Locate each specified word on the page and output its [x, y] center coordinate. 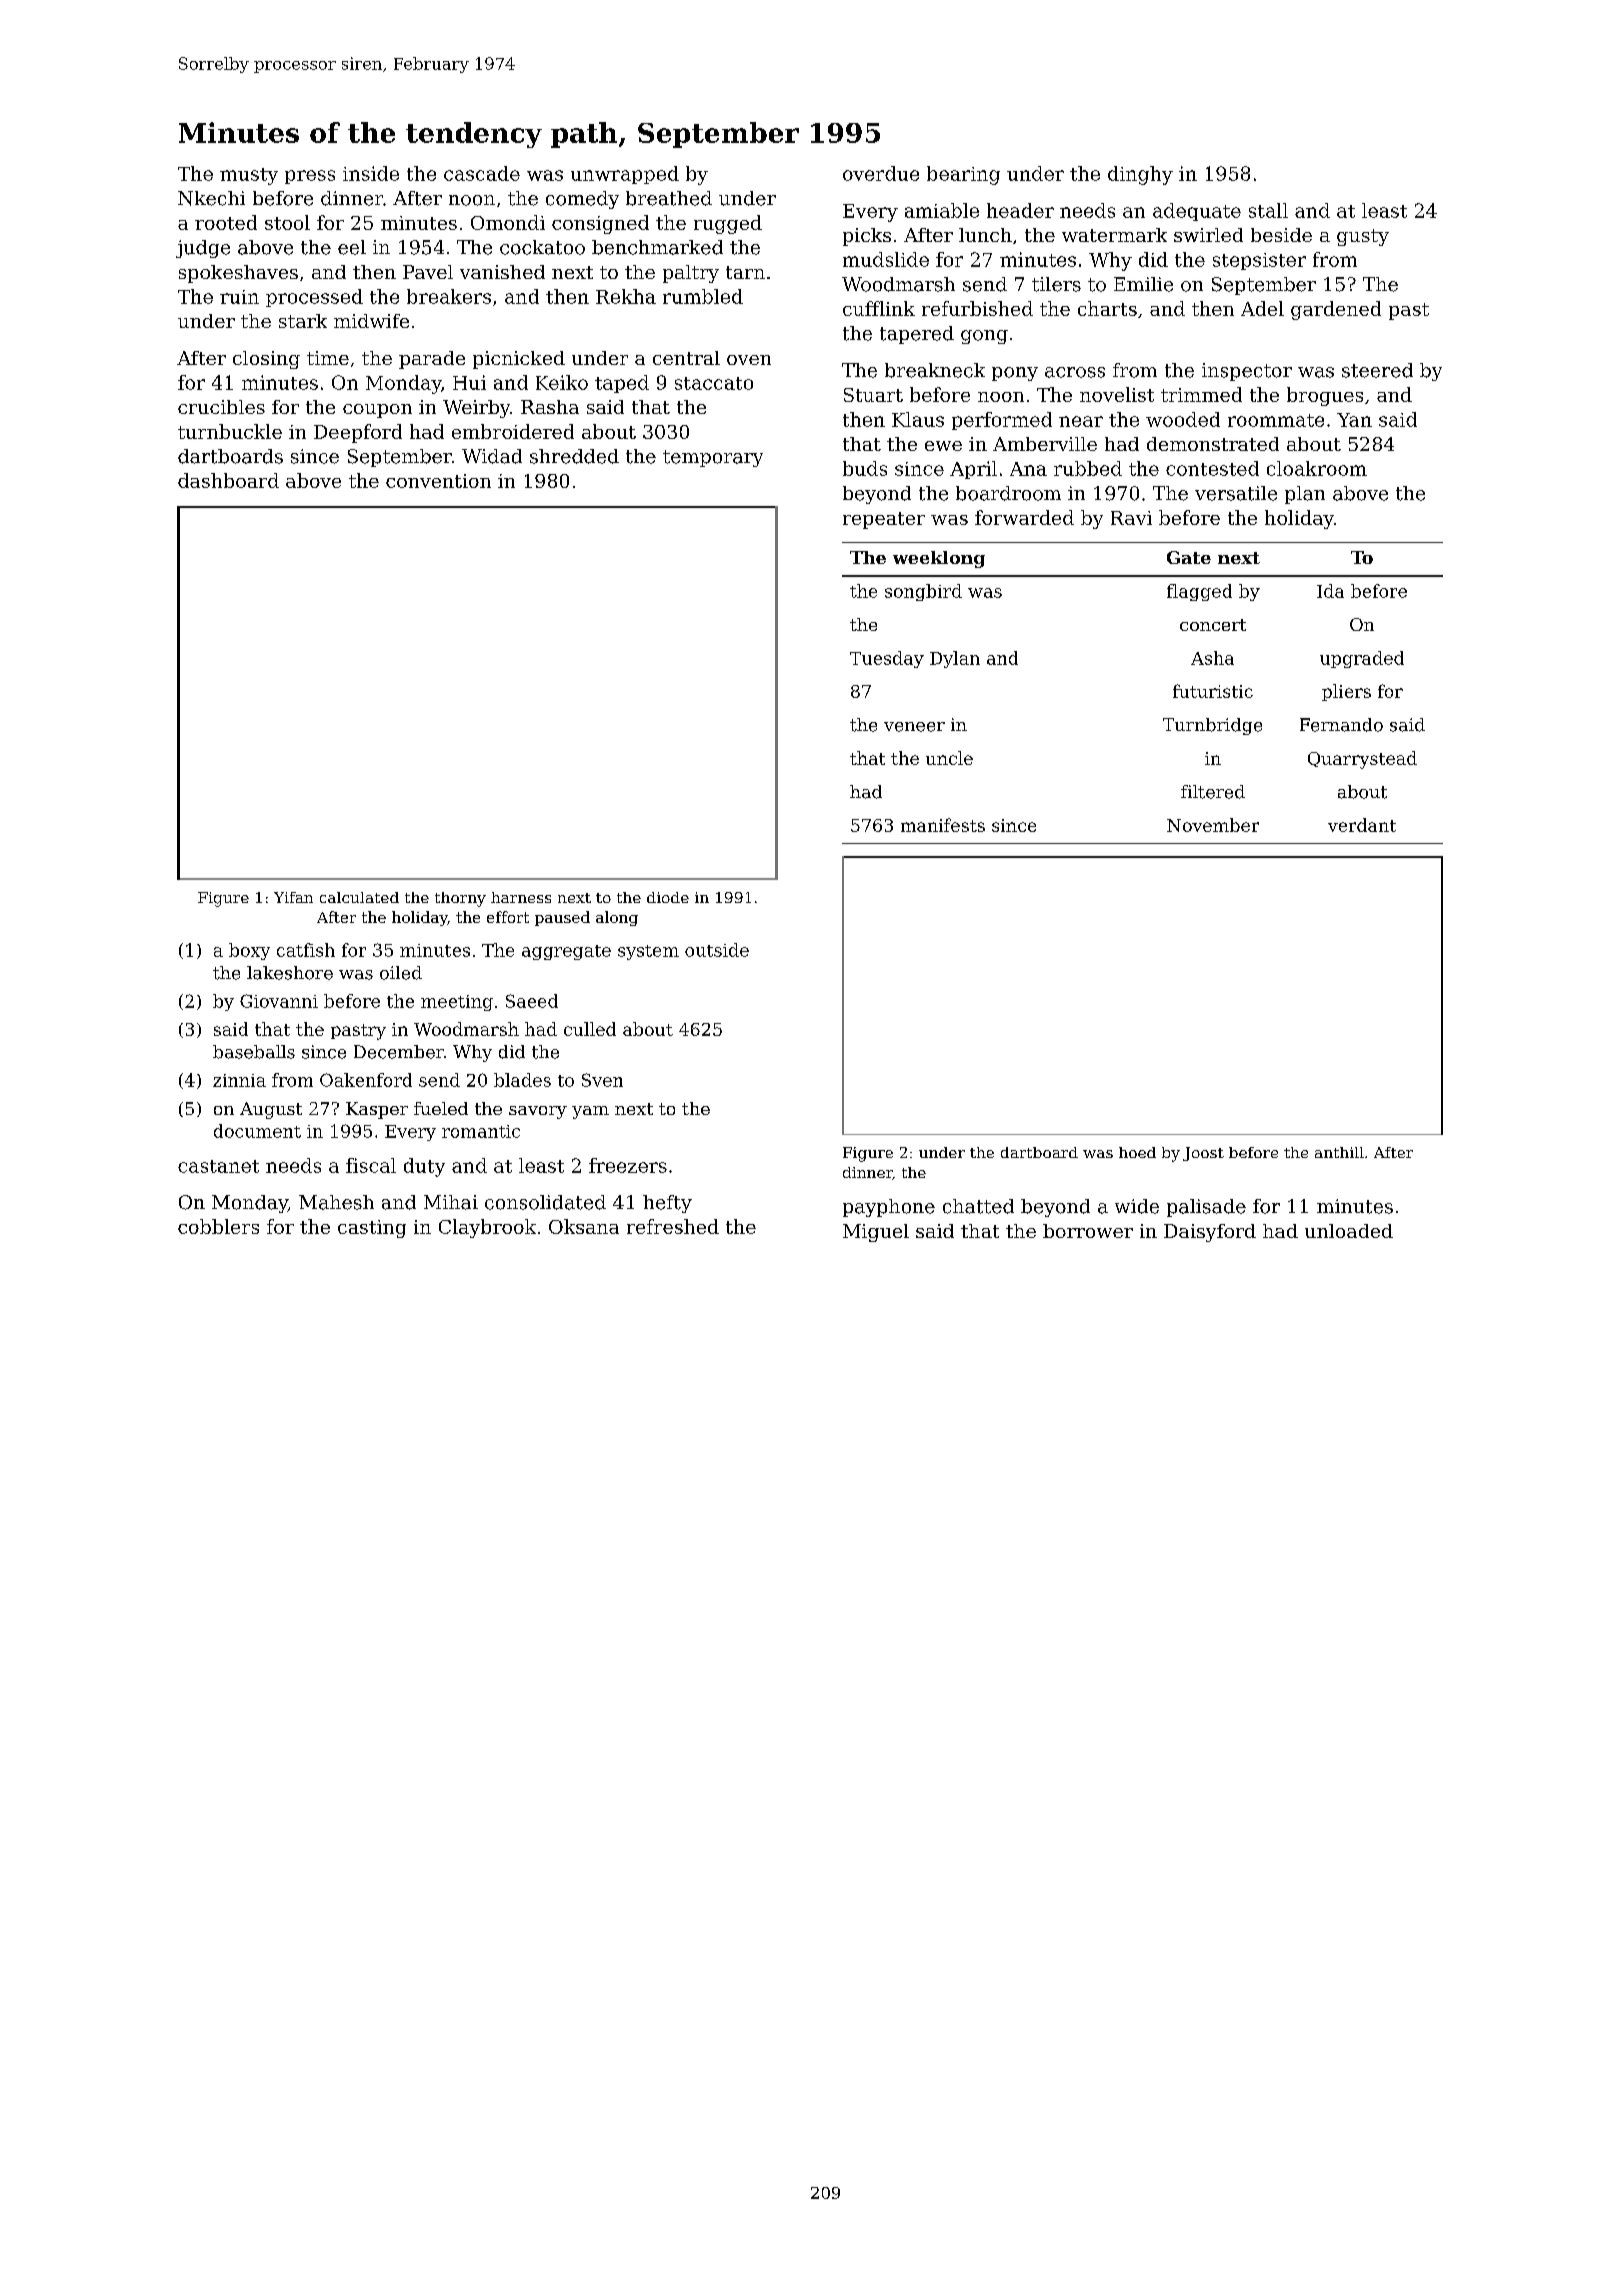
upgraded [1362, 659]
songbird [923, 592]
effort [508, 917]
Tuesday [887, 659]
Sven [602, 1080]
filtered [1213, 792]
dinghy [1140, 175]
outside [717, 950]
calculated [359, 897]
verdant [1362, 825]
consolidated [545, 1202]
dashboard [228, 480]
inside [371, 173]
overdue [881, 173]
